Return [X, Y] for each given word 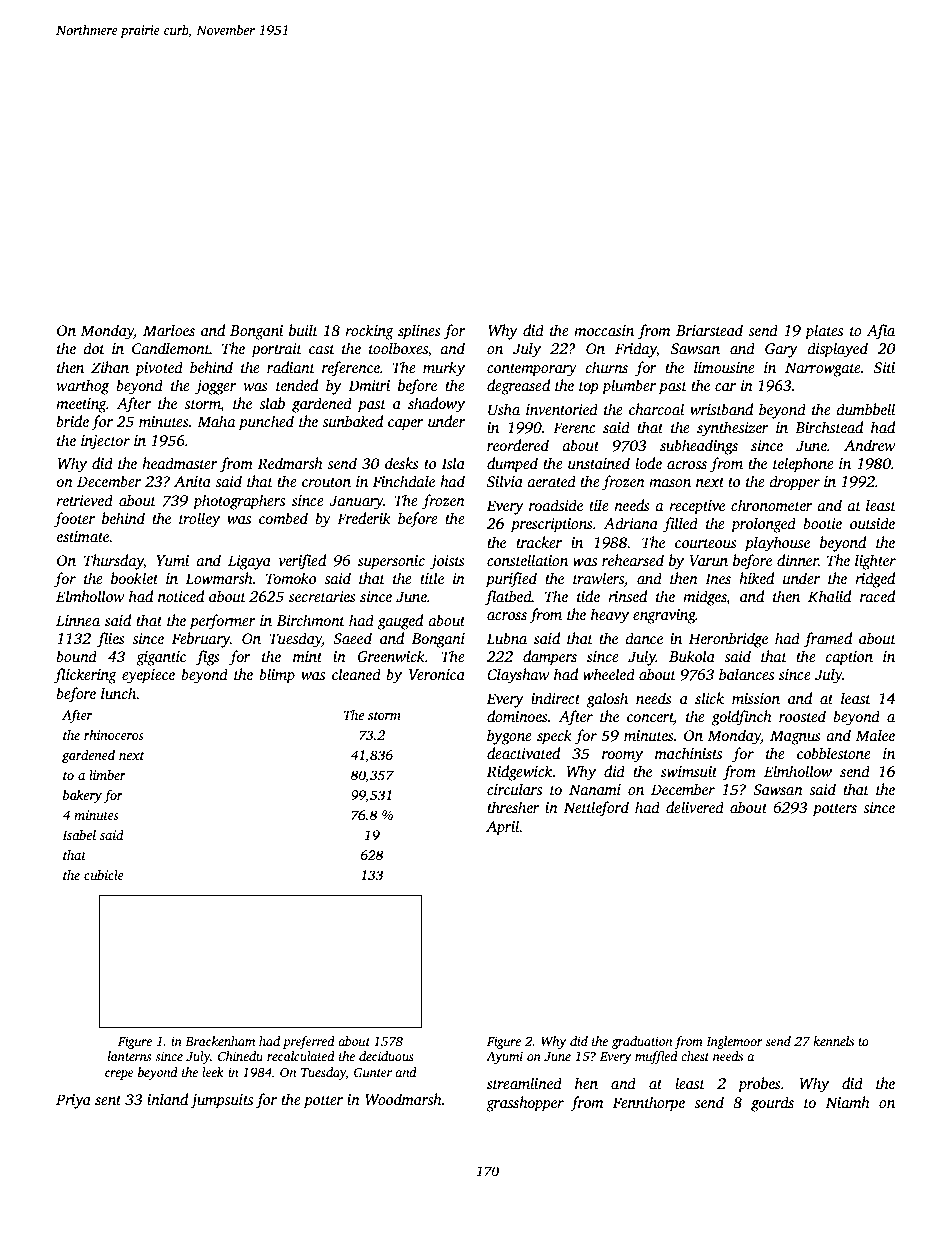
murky [444, 369]
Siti [884, 368]
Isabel [79, 835]
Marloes [169, 330]
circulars [514, 789]
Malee [875, 735]
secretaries [322, 596]
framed [828, 640]
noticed [181, 596]
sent [108, 1100]
